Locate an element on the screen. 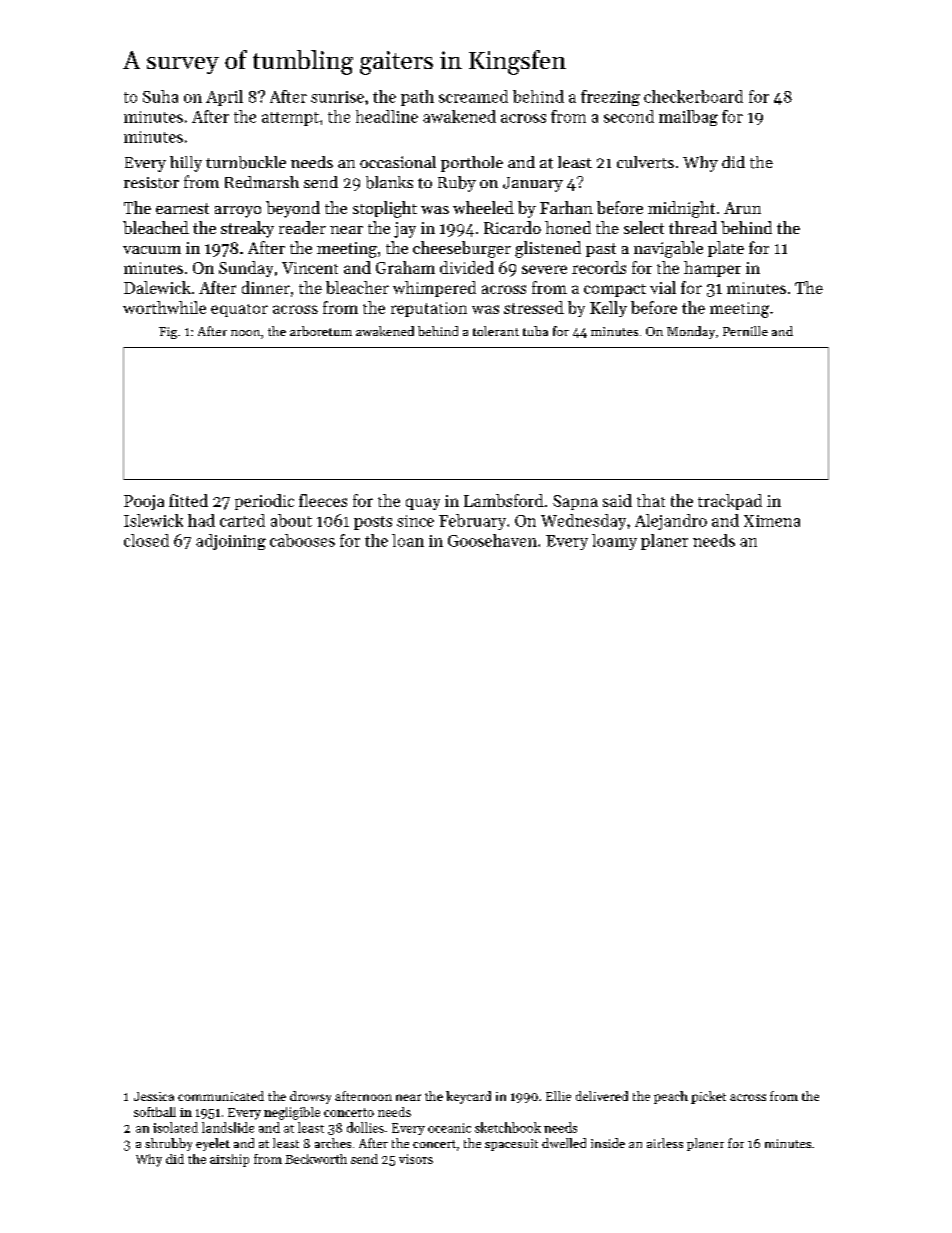  adjoining is located at coordinates (231, 542).
